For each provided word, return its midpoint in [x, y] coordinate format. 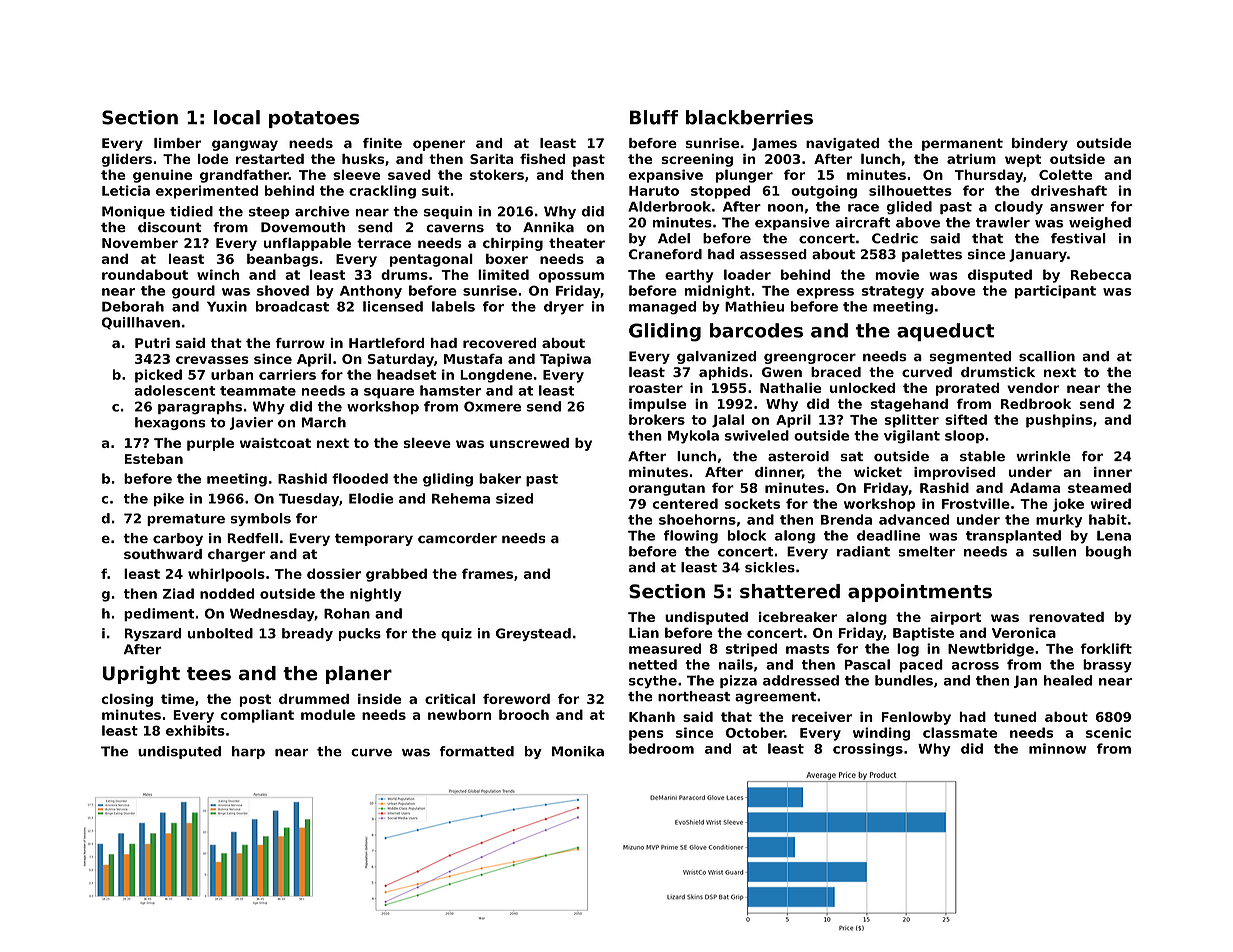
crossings [868, 750]
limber [177, 143]
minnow [1057, 748]
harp [248, 752]
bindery [1040, 144]
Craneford [665, 254]
